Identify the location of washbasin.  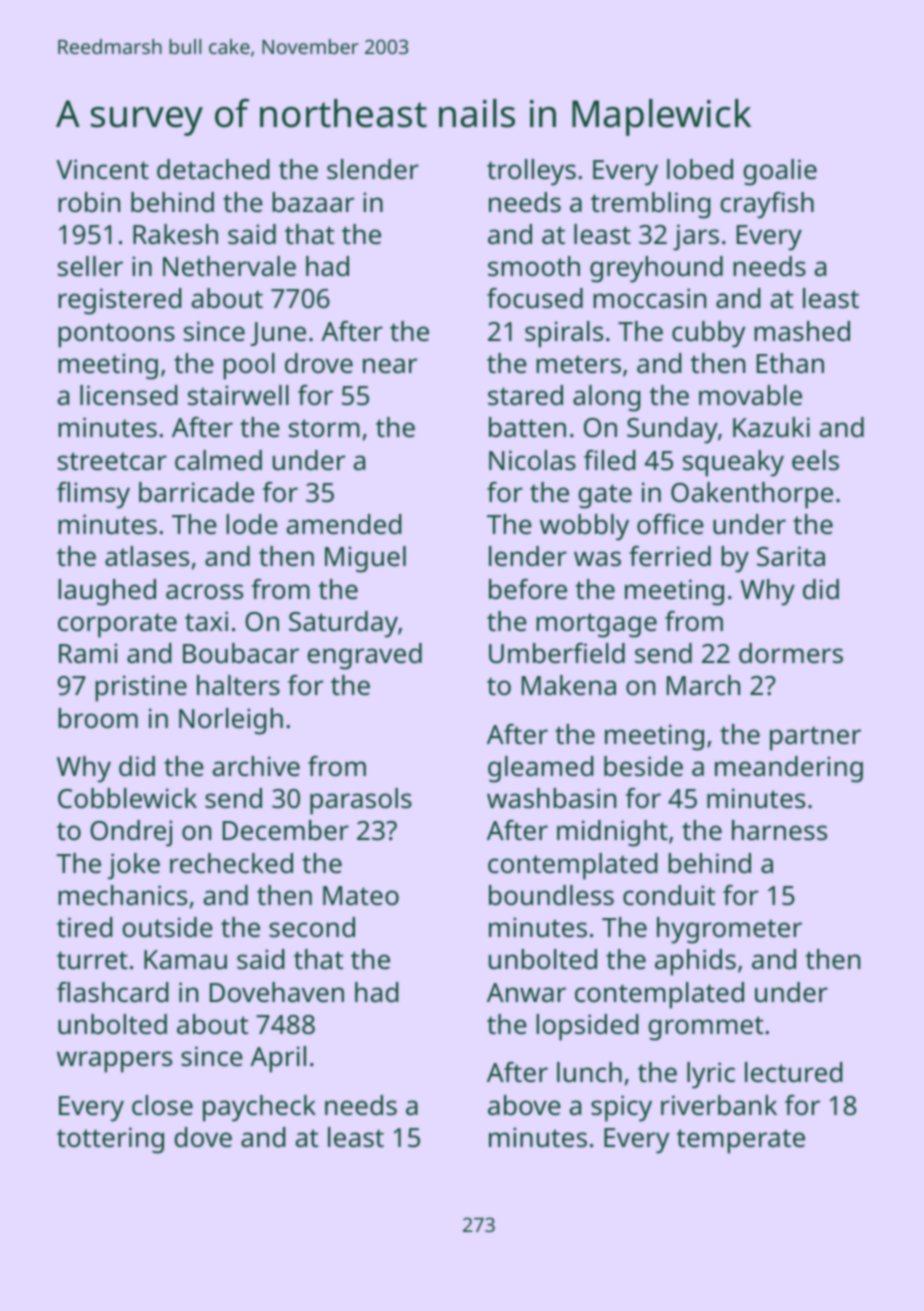
(551, 798).
